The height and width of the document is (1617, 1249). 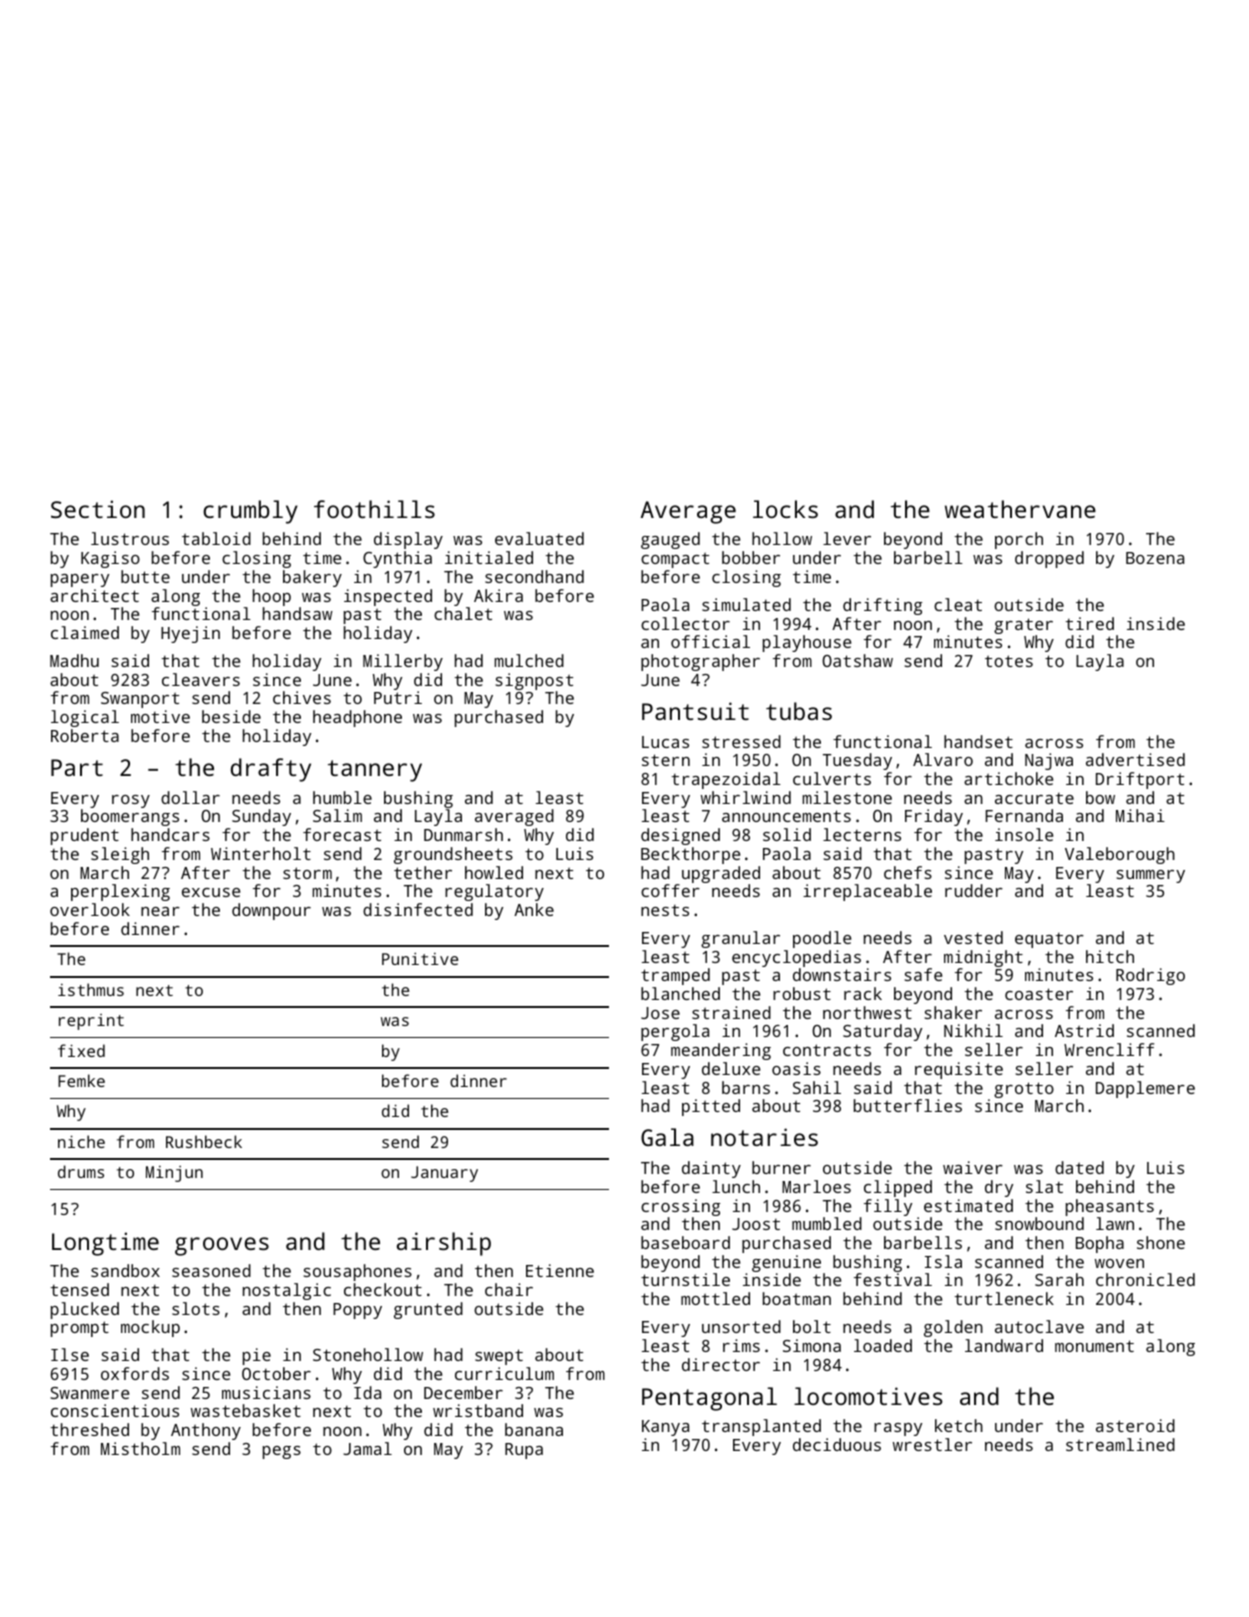 What do you see at coordinates (711, 1107) in the document?
I see `pitted` at bounding box center [711, 1107].
